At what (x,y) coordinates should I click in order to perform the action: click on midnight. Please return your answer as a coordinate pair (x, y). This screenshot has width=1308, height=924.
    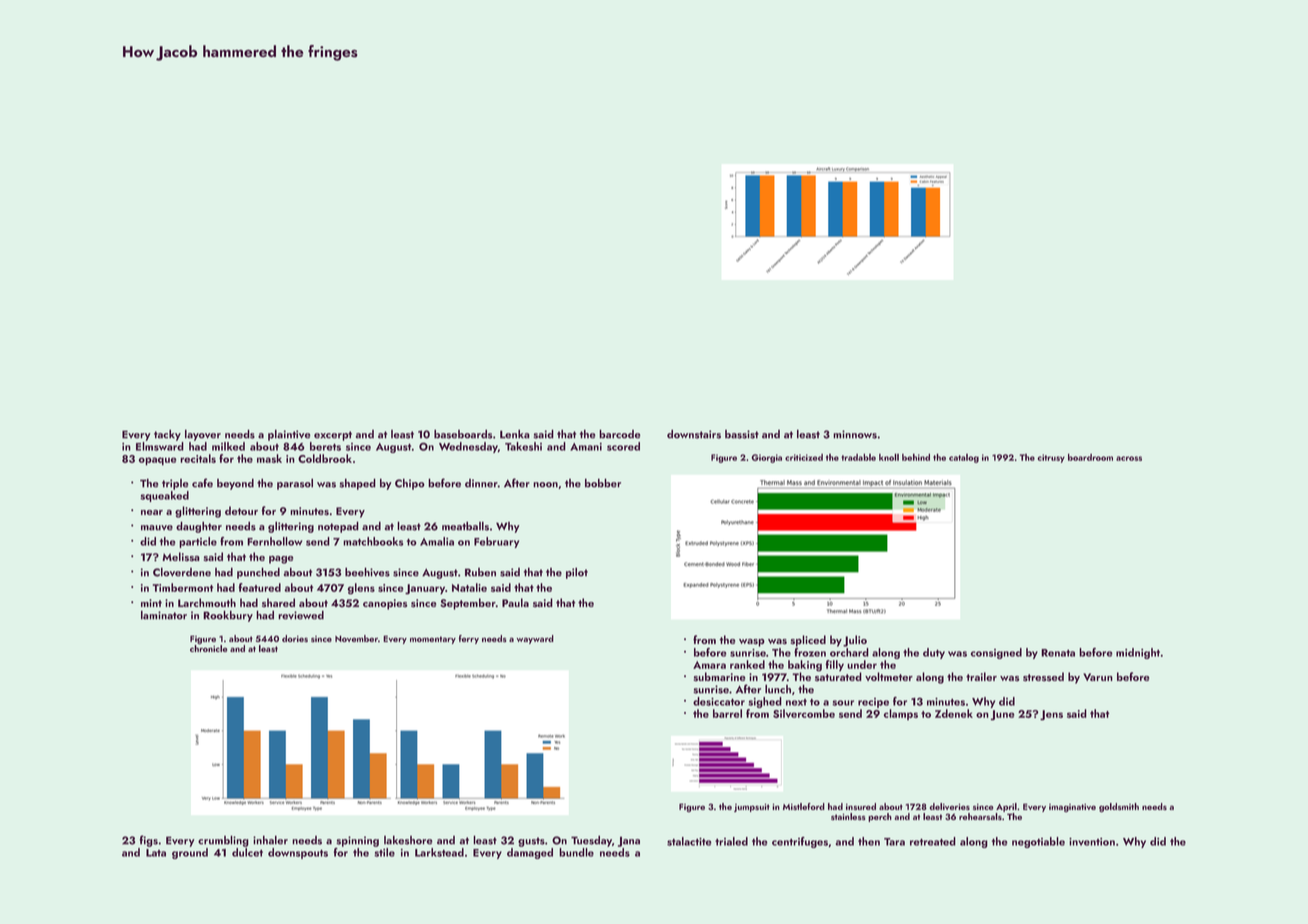
    Looking at the image, I should click on (1138, 653).
